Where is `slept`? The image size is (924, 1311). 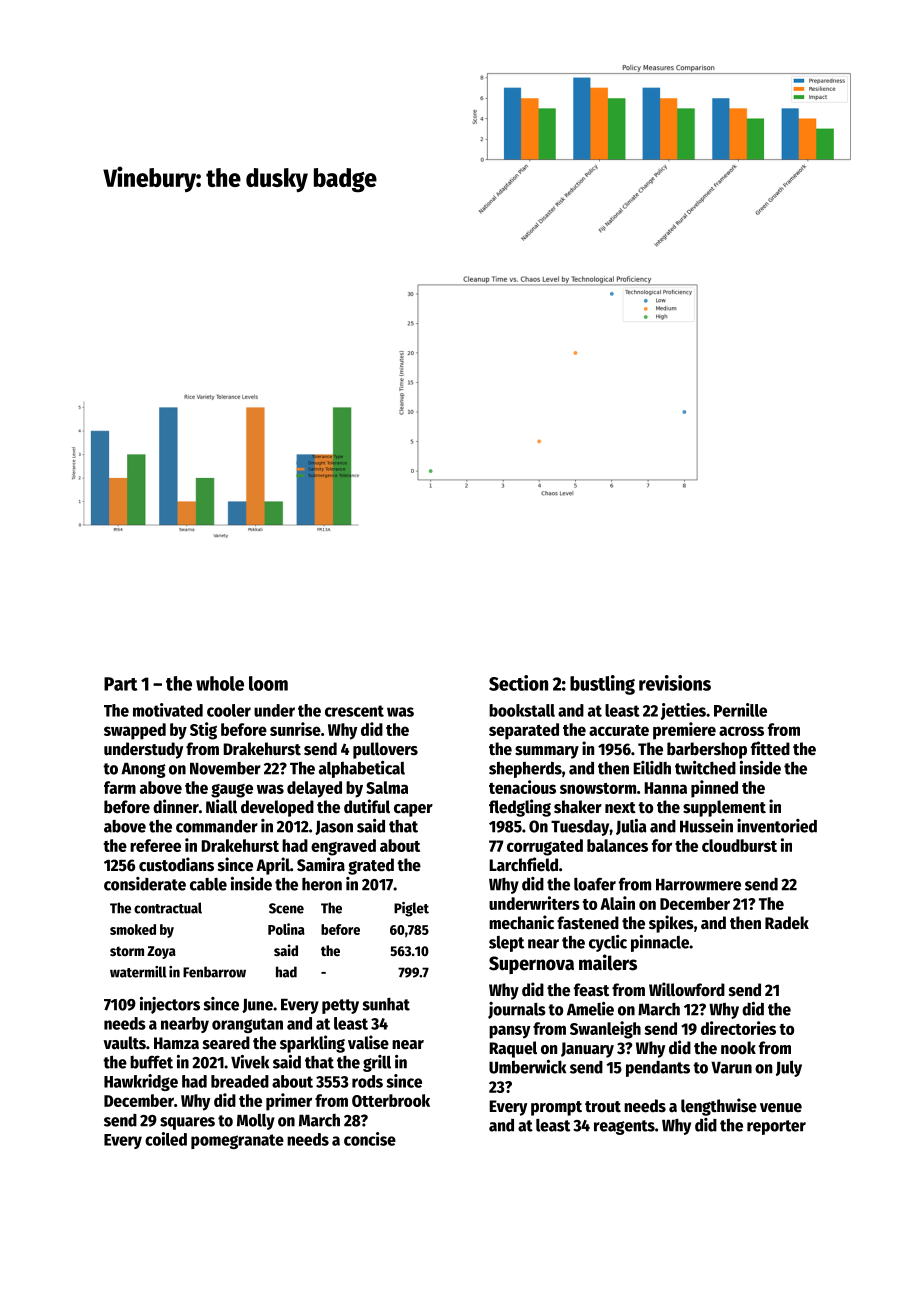
slept is located at coordinates (506, 944).
